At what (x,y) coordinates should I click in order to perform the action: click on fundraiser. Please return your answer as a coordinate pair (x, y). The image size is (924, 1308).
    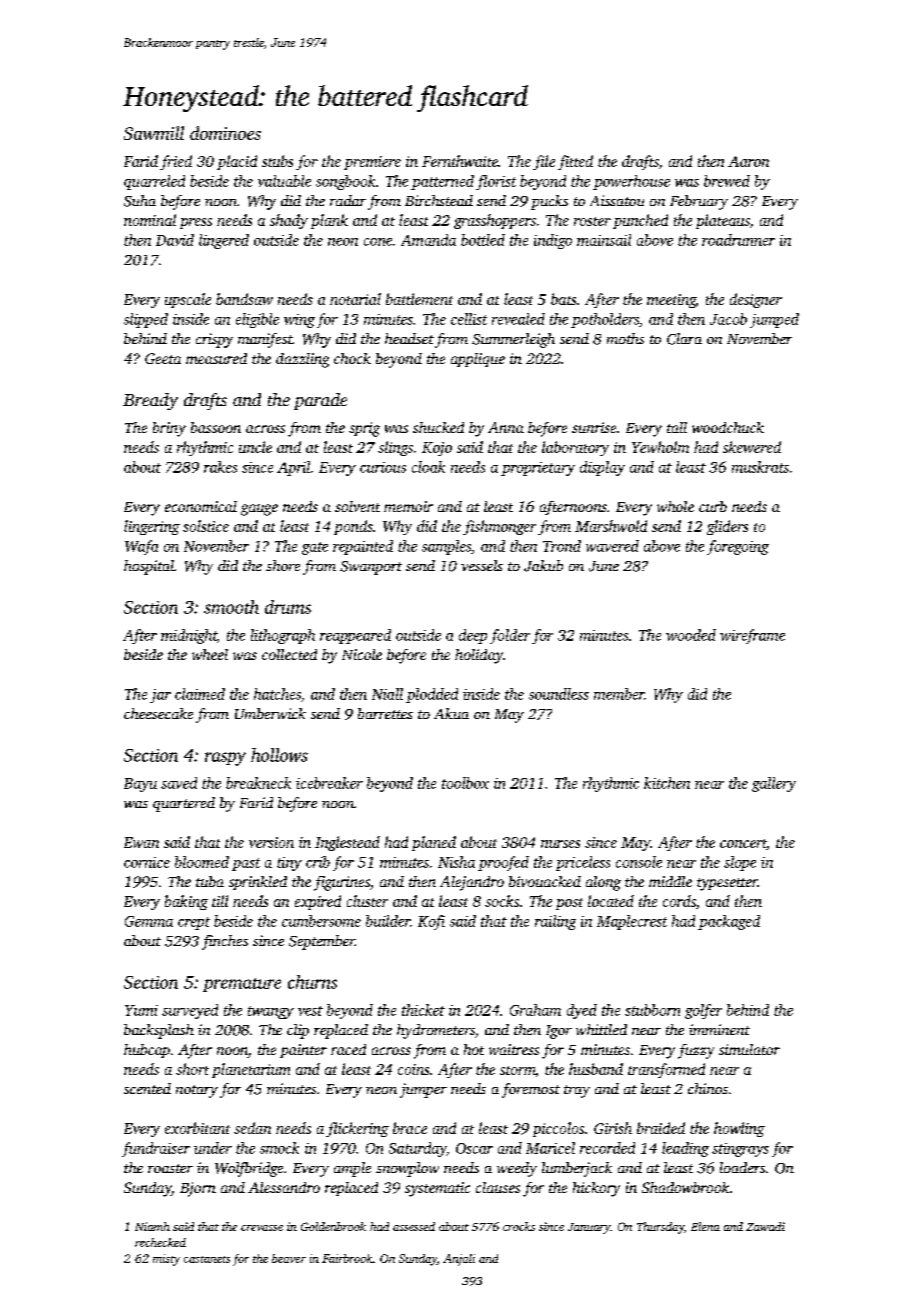
    Looking at the image, I should click on (156, 1149).
